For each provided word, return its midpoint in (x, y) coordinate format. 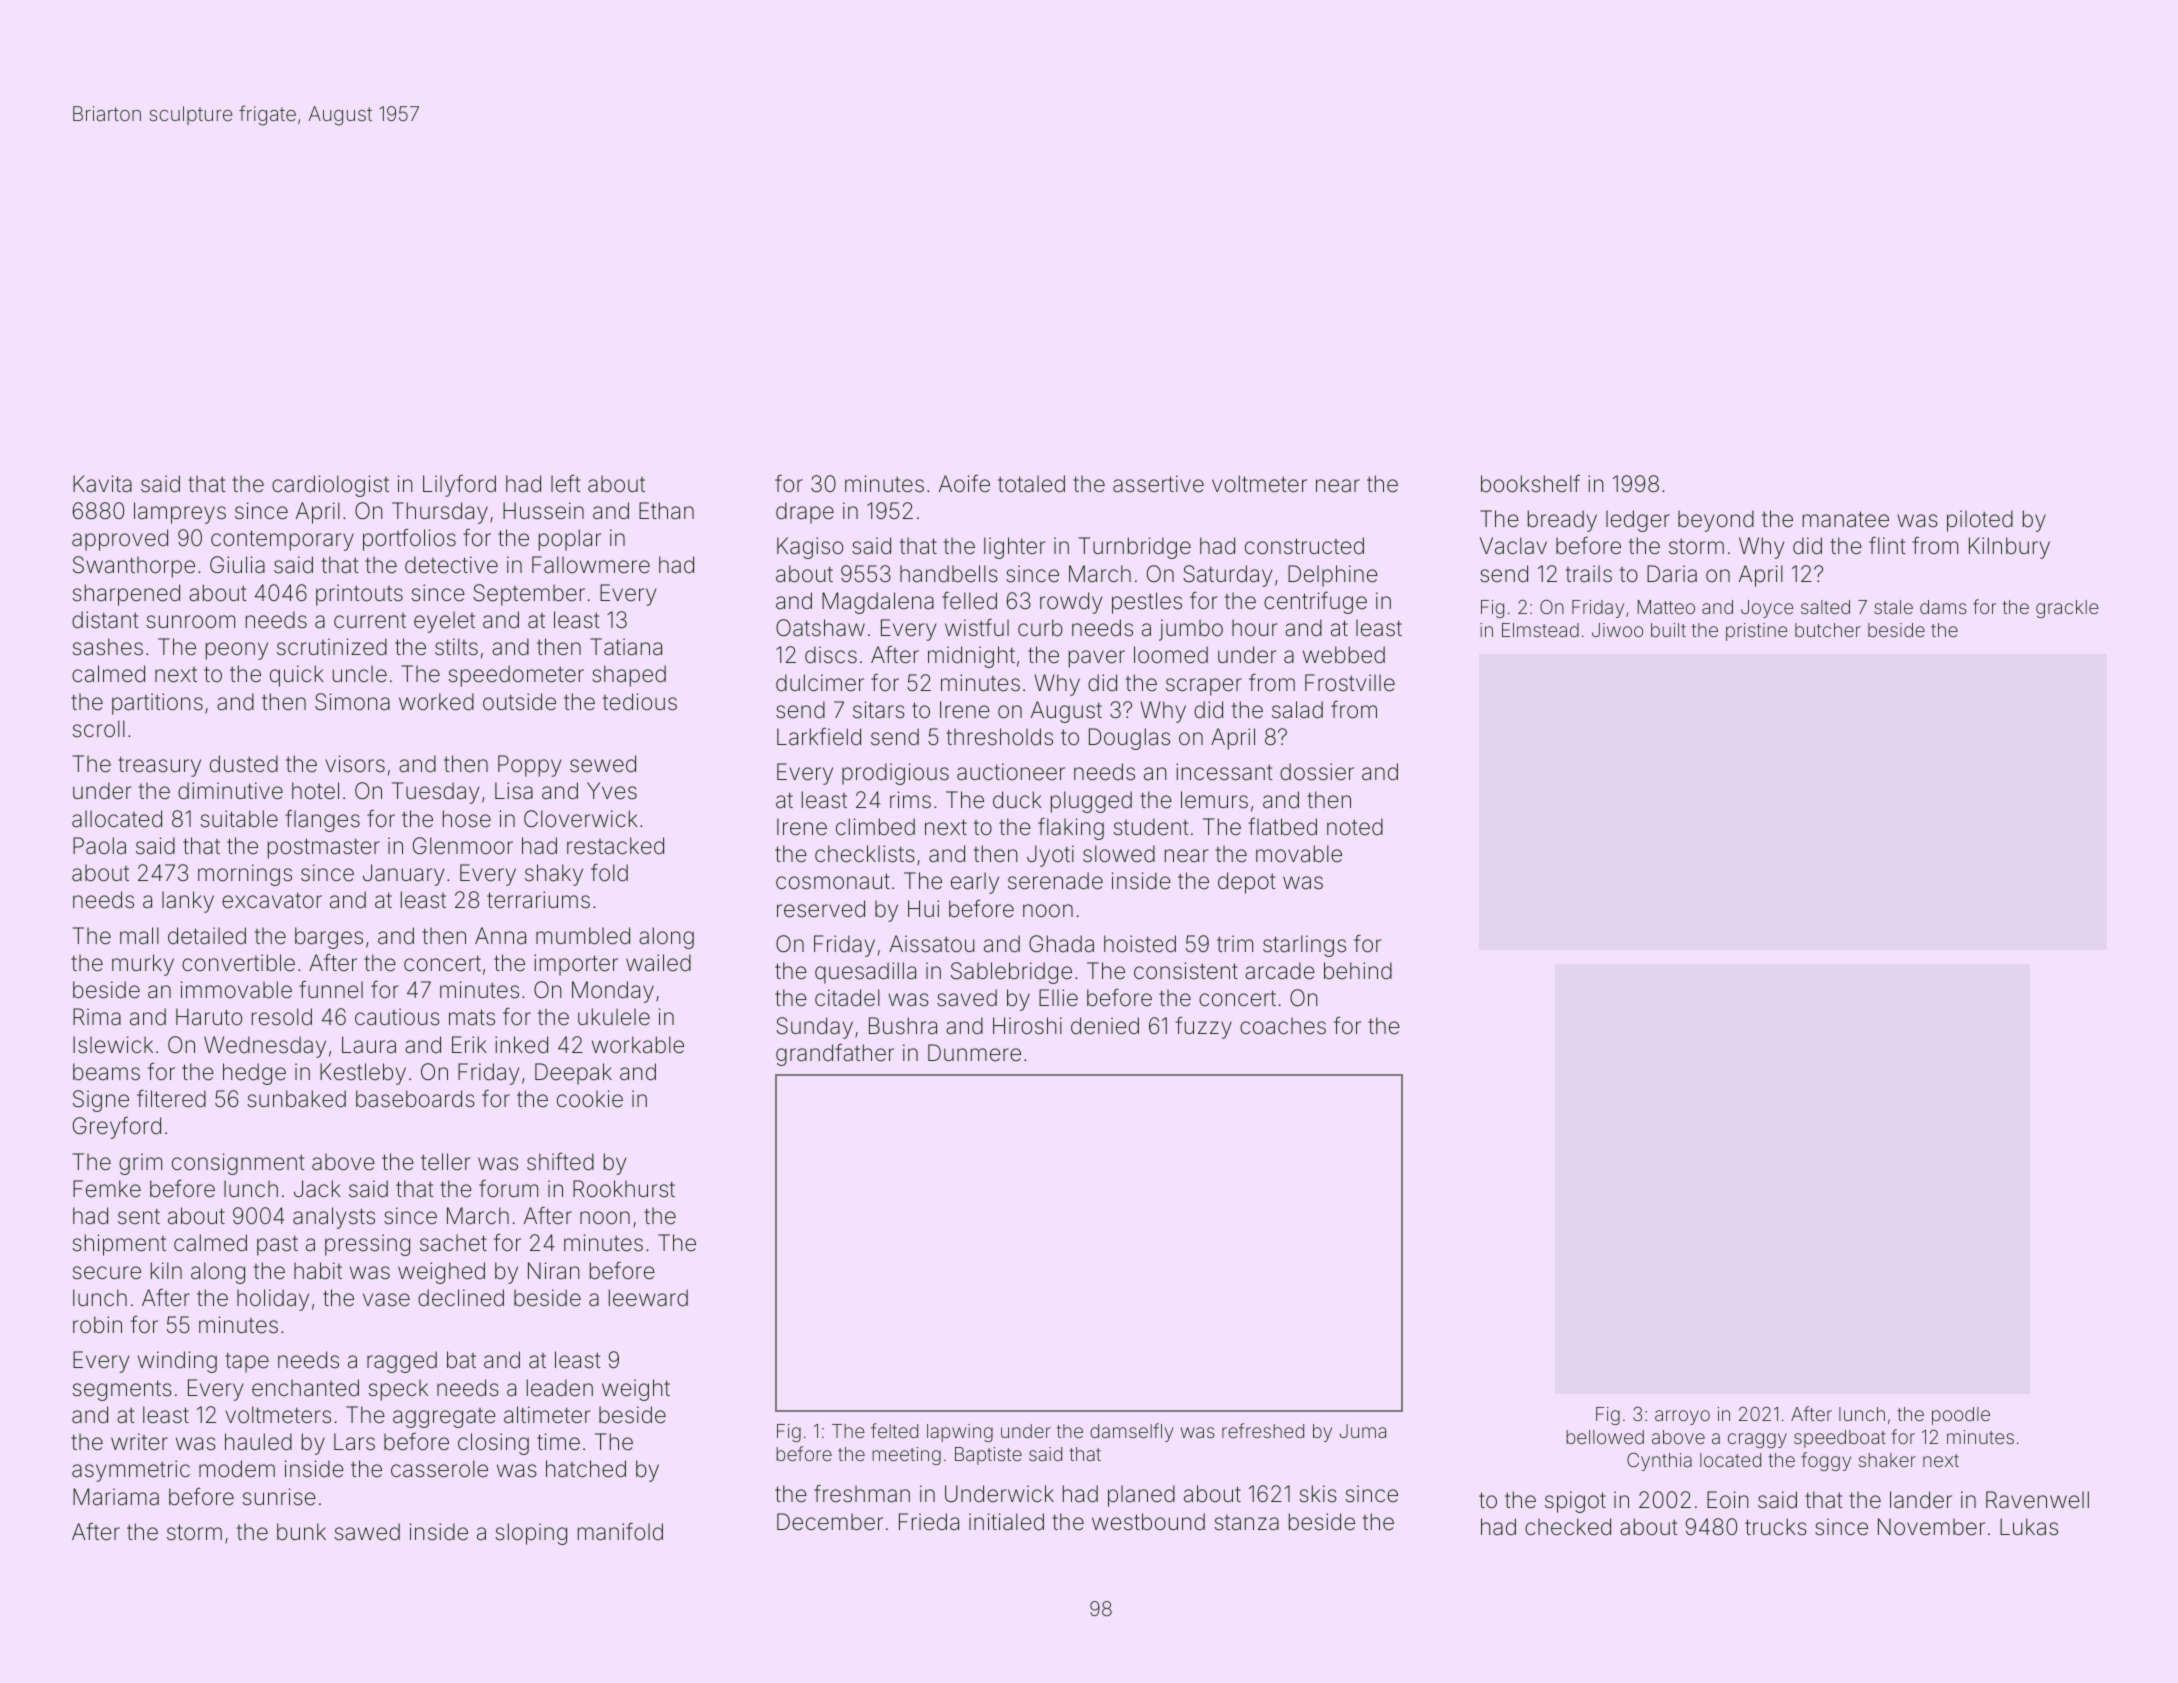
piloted (1980, 521)
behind (1358, 971)
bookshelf (1530, 483)
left (566, 484)
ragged (402, 1362)
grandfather (835, 1055)
